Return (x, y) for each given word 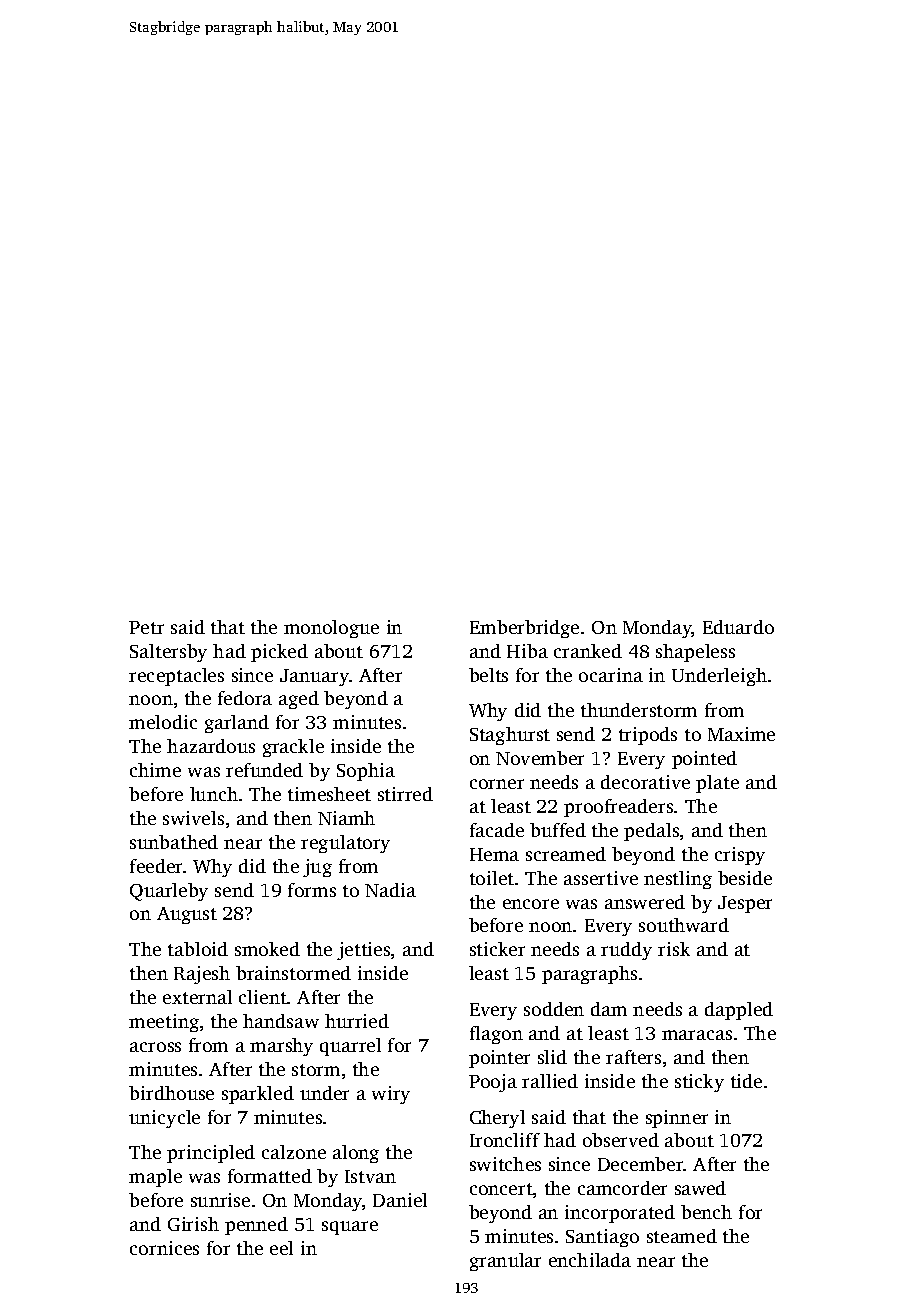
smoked (267, 949)
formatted (270, 1176)
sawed (700, 1188)
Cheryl (497, 1119)
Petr (146, 627)
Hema (494, 854)
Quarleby (169, 892)
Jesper (745, 904)
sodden (554, 1009)
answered (645, 902)
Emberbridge (524, 629)
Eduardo (738, 627)
